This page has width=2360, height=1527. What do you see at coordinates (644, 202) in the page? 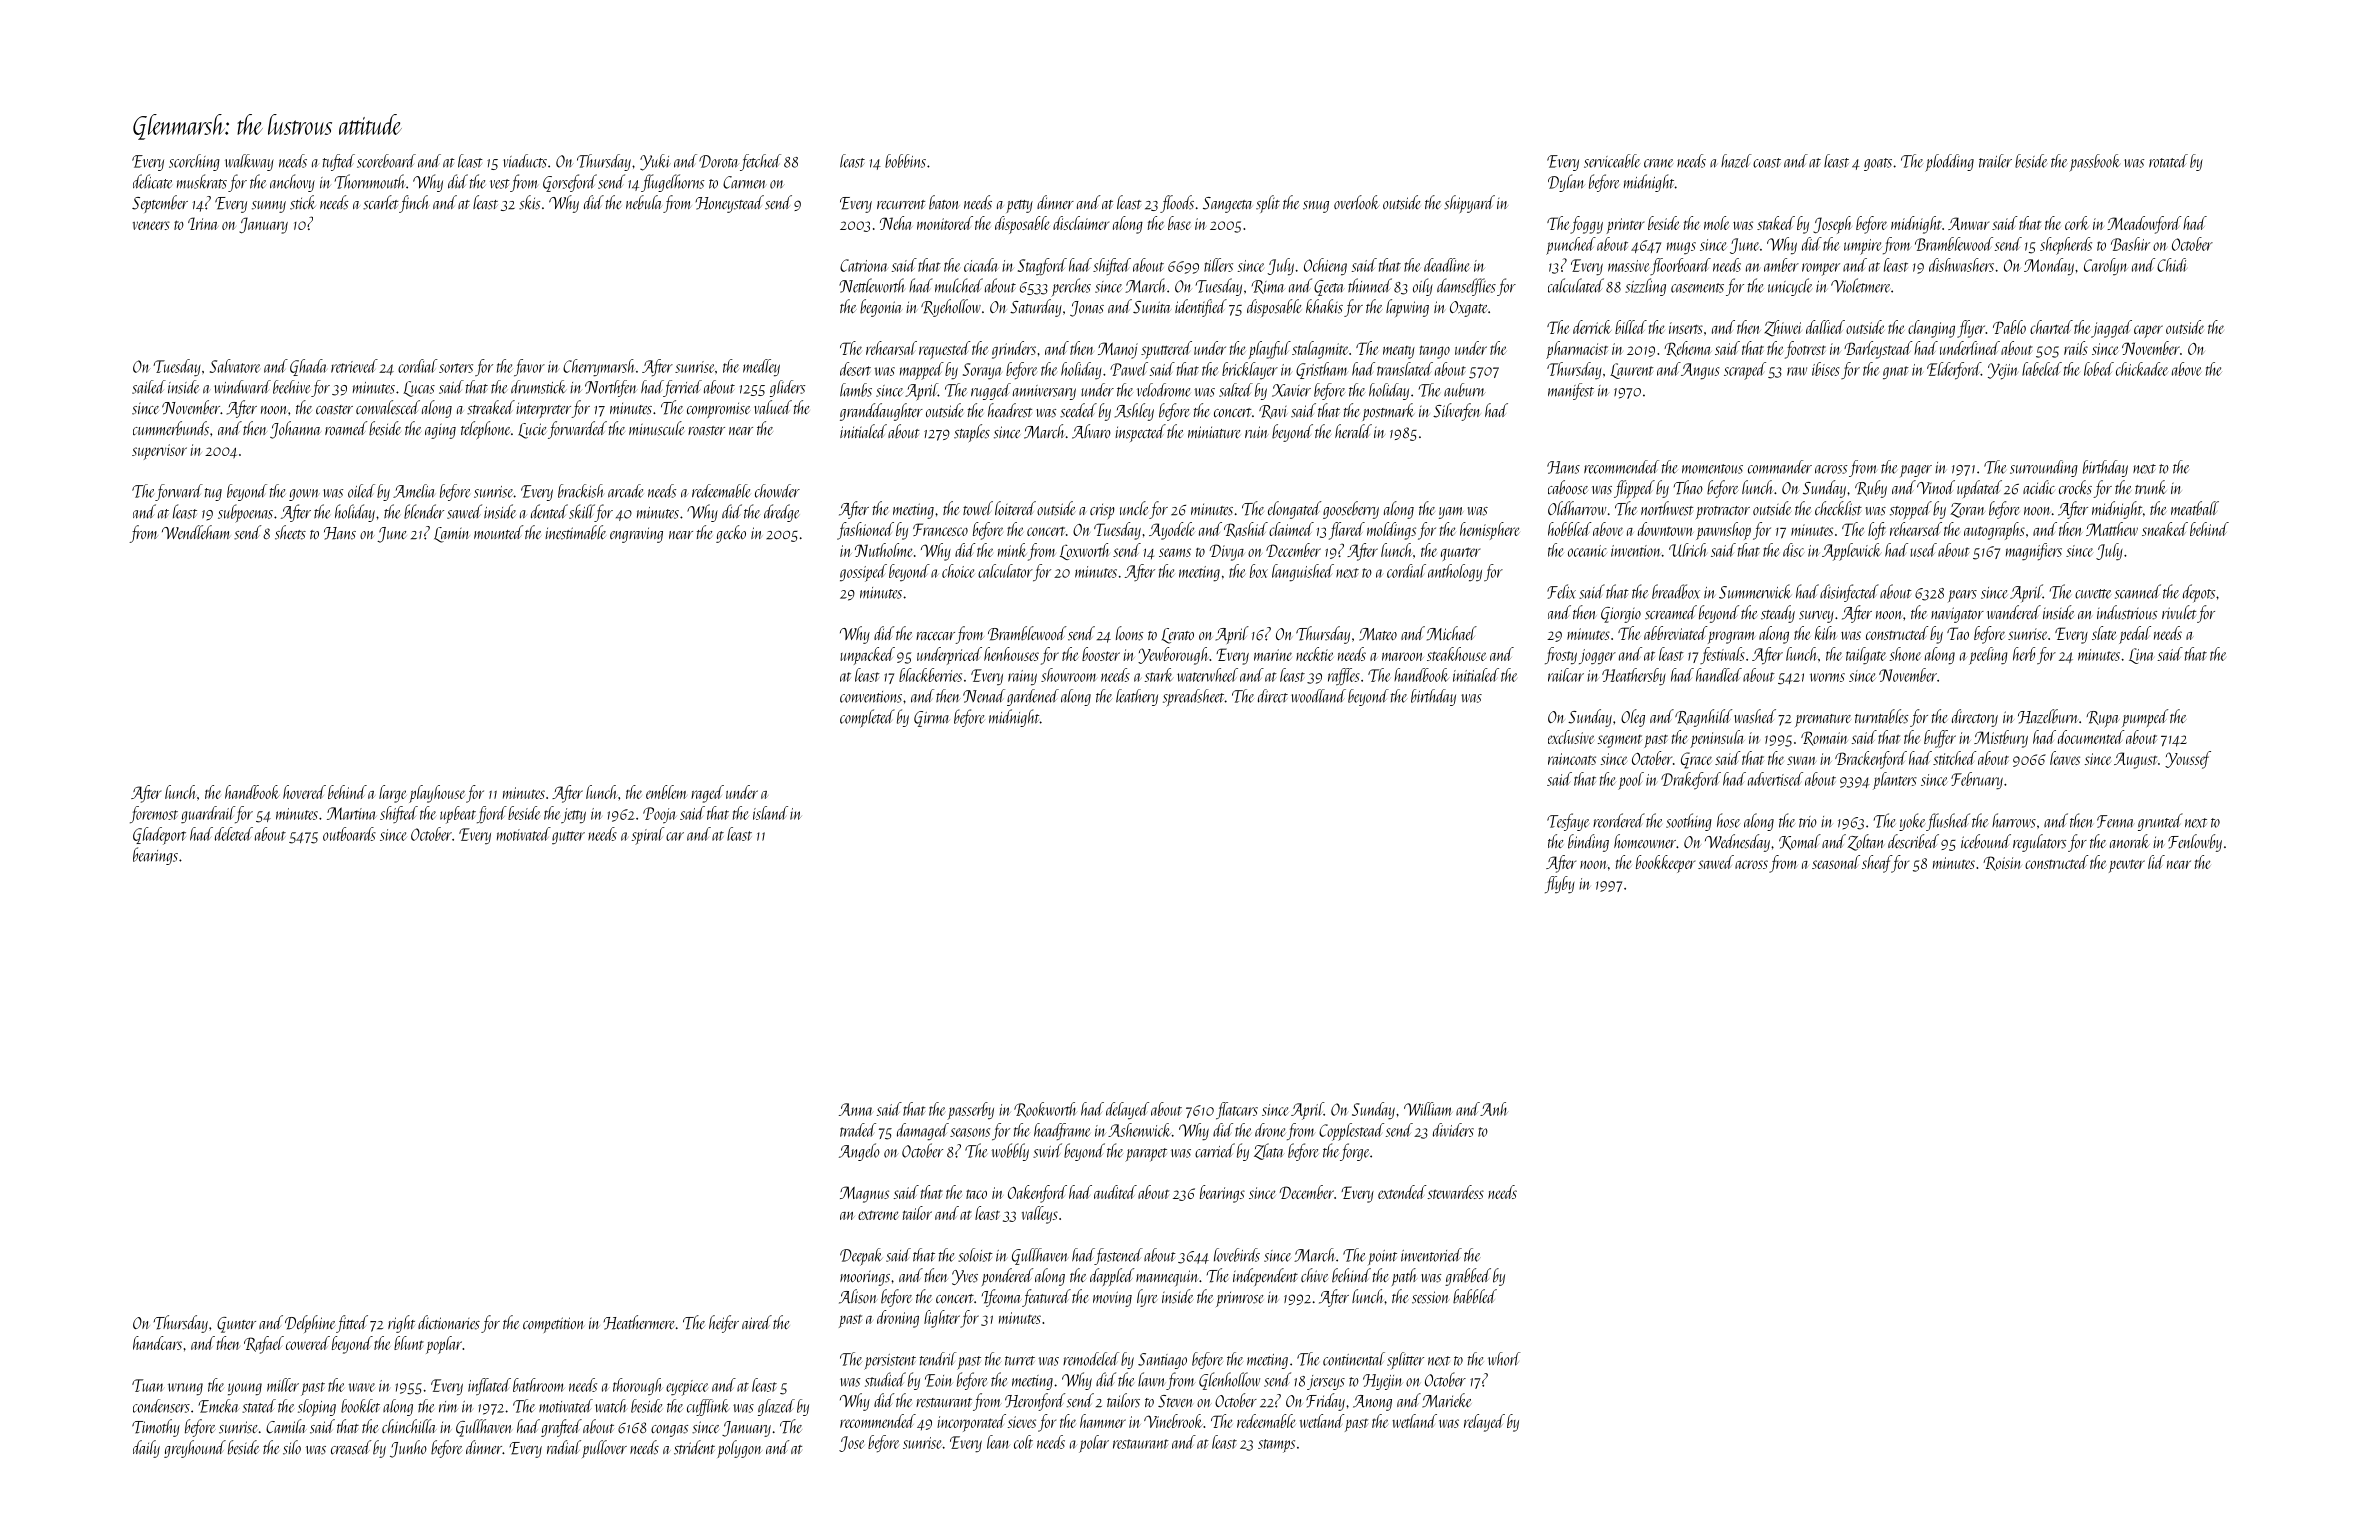
I see `nebula` at bounding box center [644, 202].
